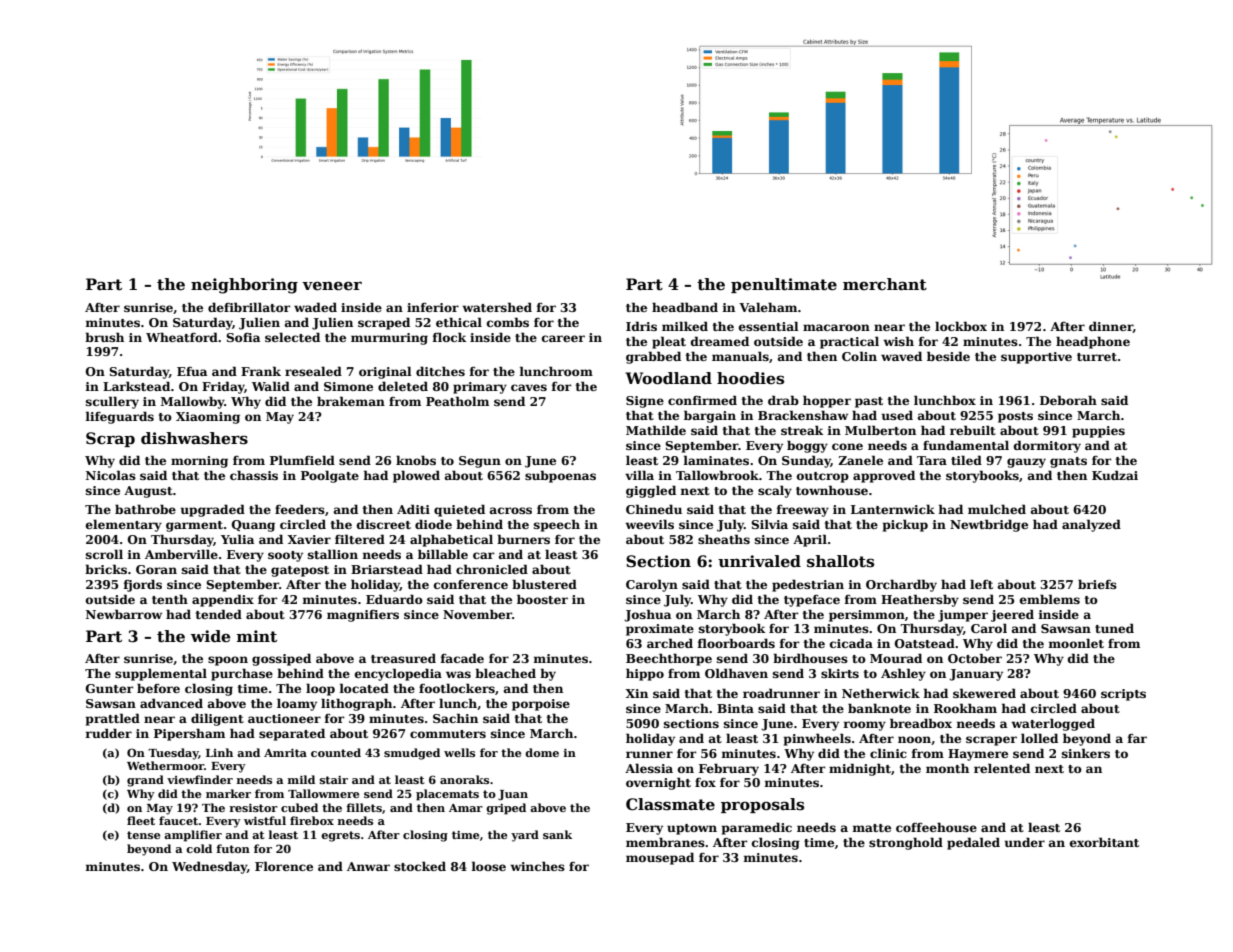  What do you see at coordinates (253, 808) in the screenshot?
I see `resistor` at bounding box center [253, 808].
